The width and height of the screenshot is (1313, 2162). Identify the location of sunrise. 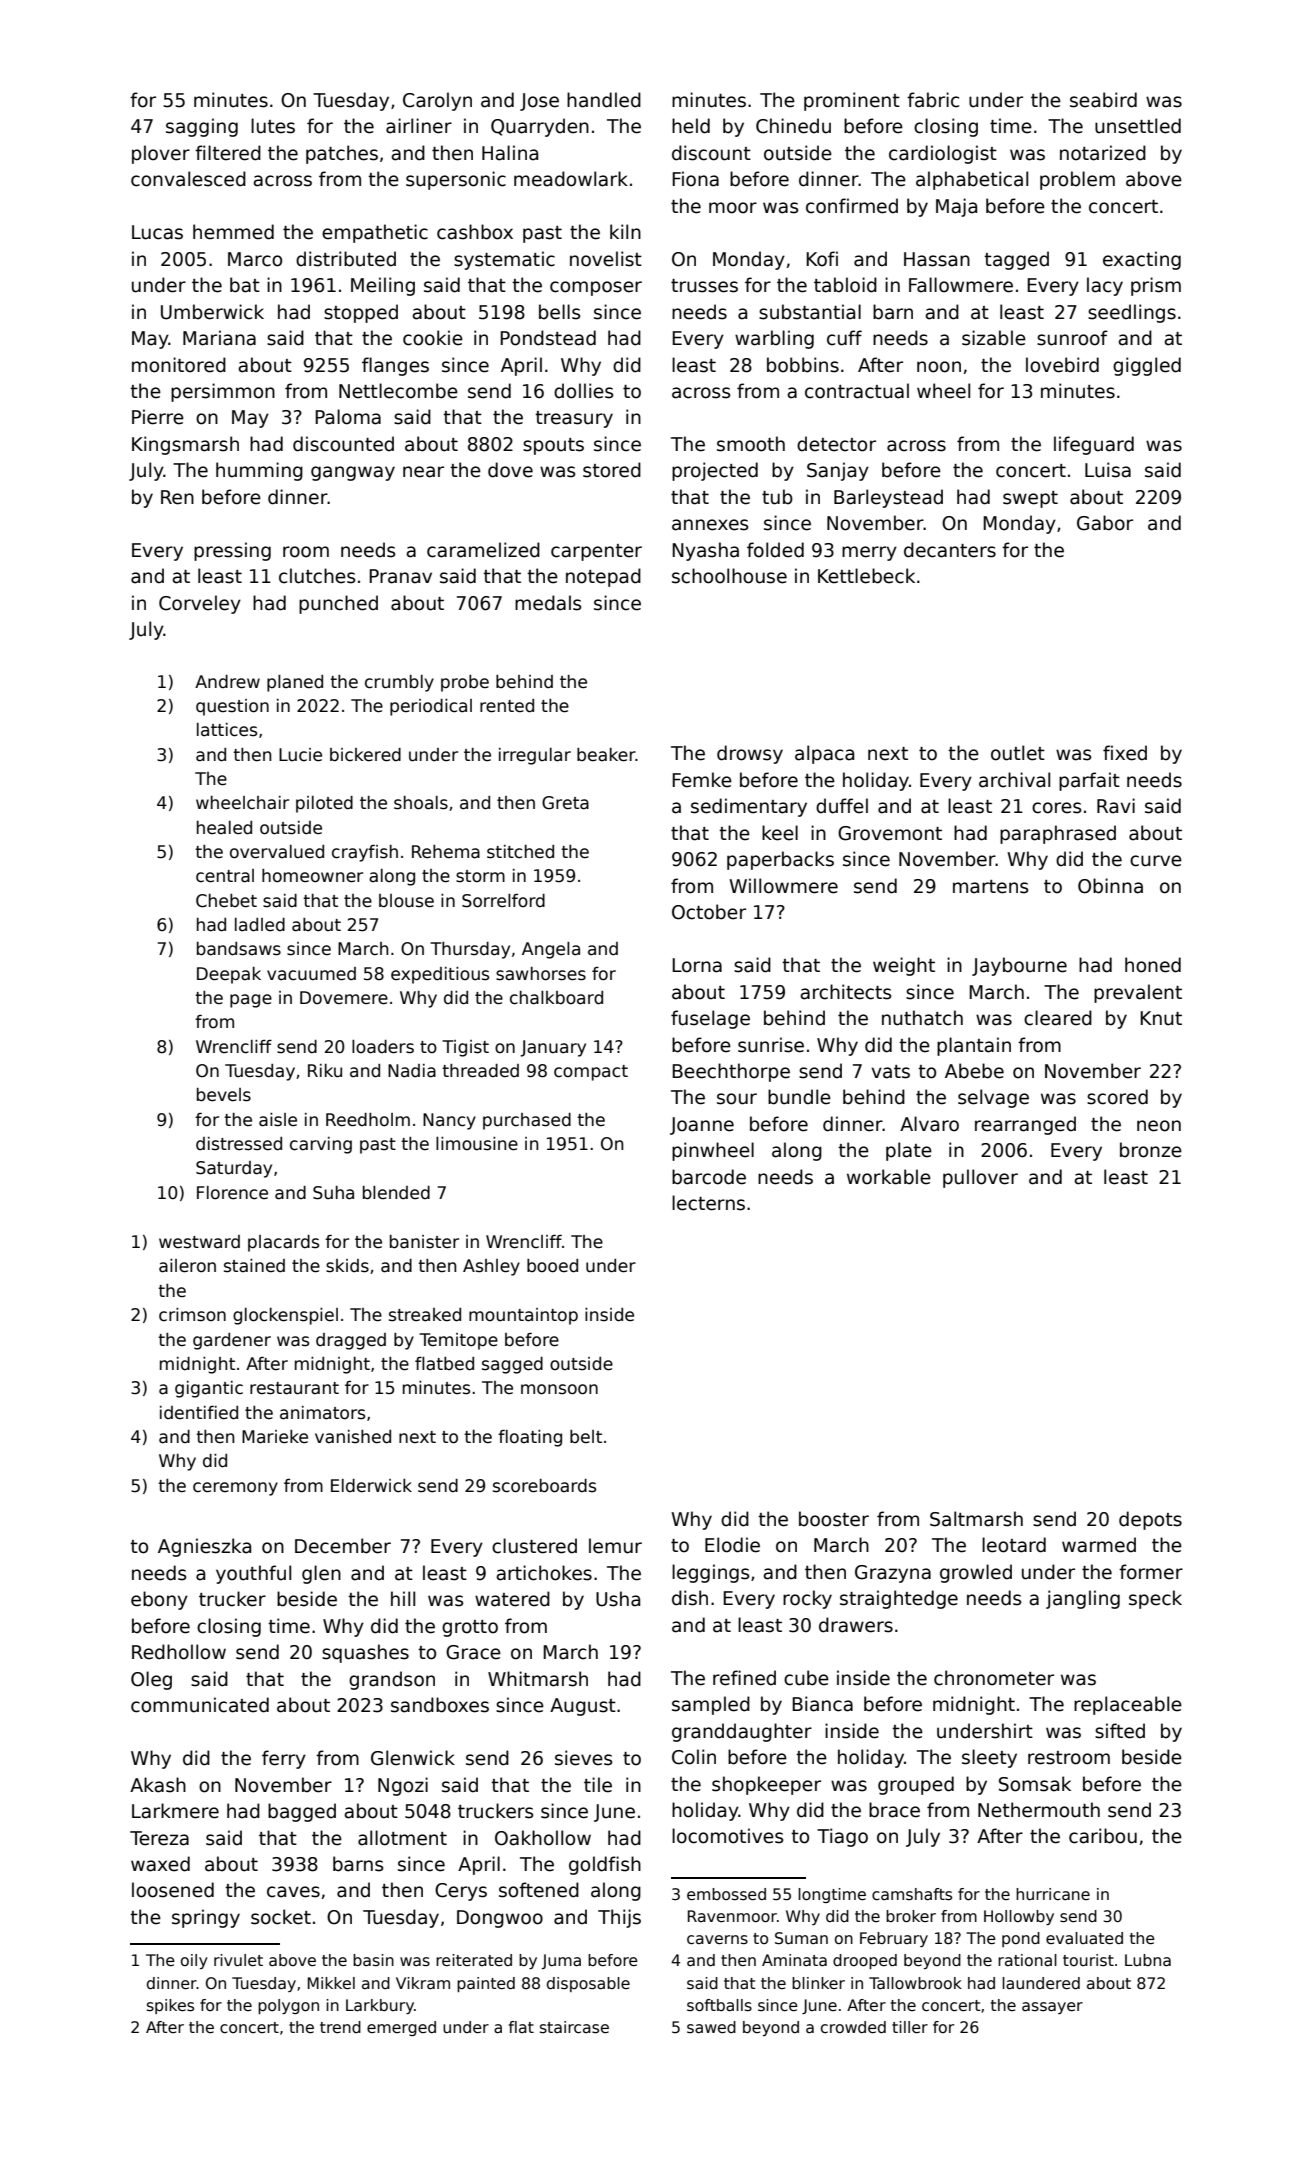
(771, 1045).
